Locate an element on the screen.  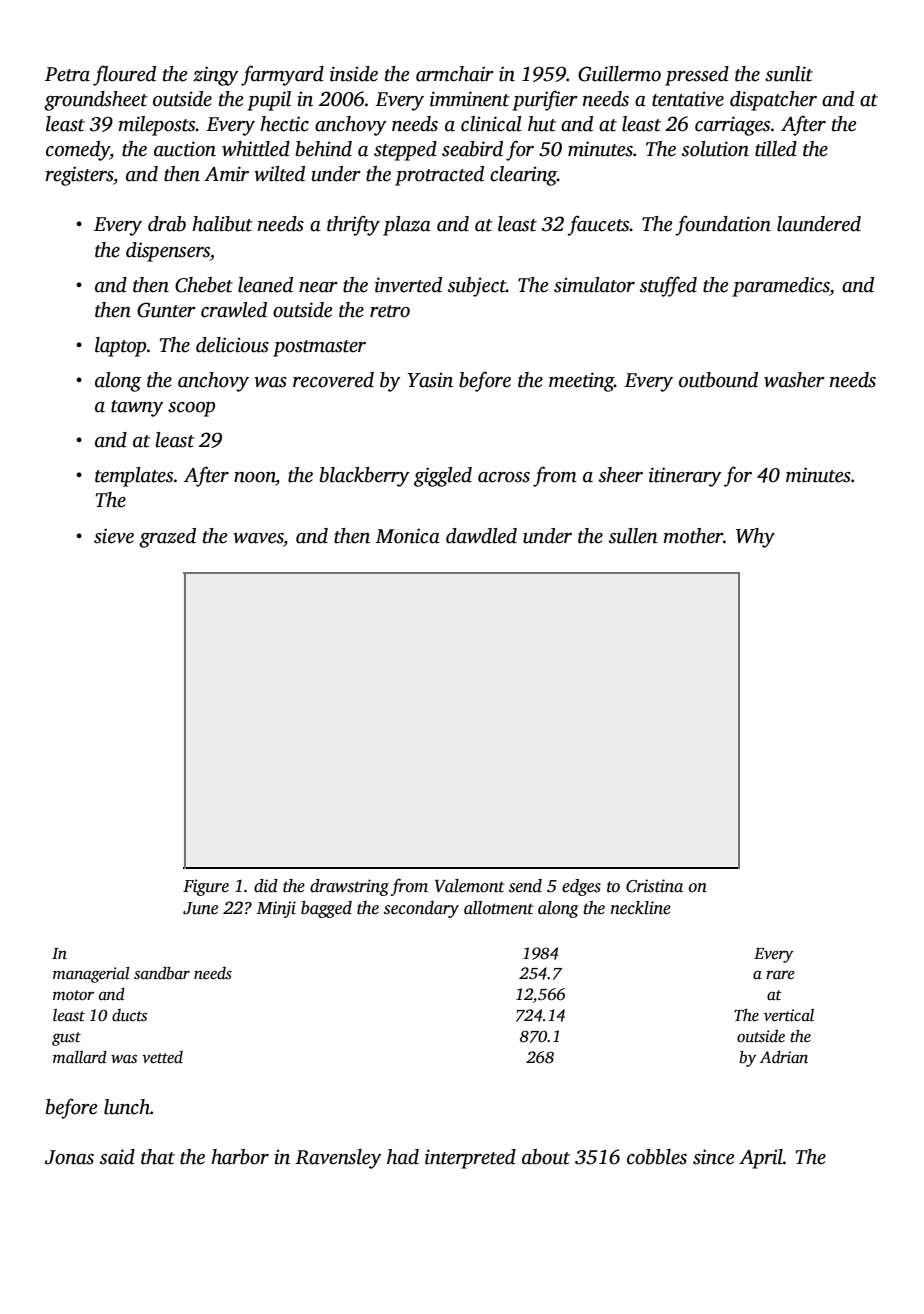
sieve is located at coordinates (114, 536).
